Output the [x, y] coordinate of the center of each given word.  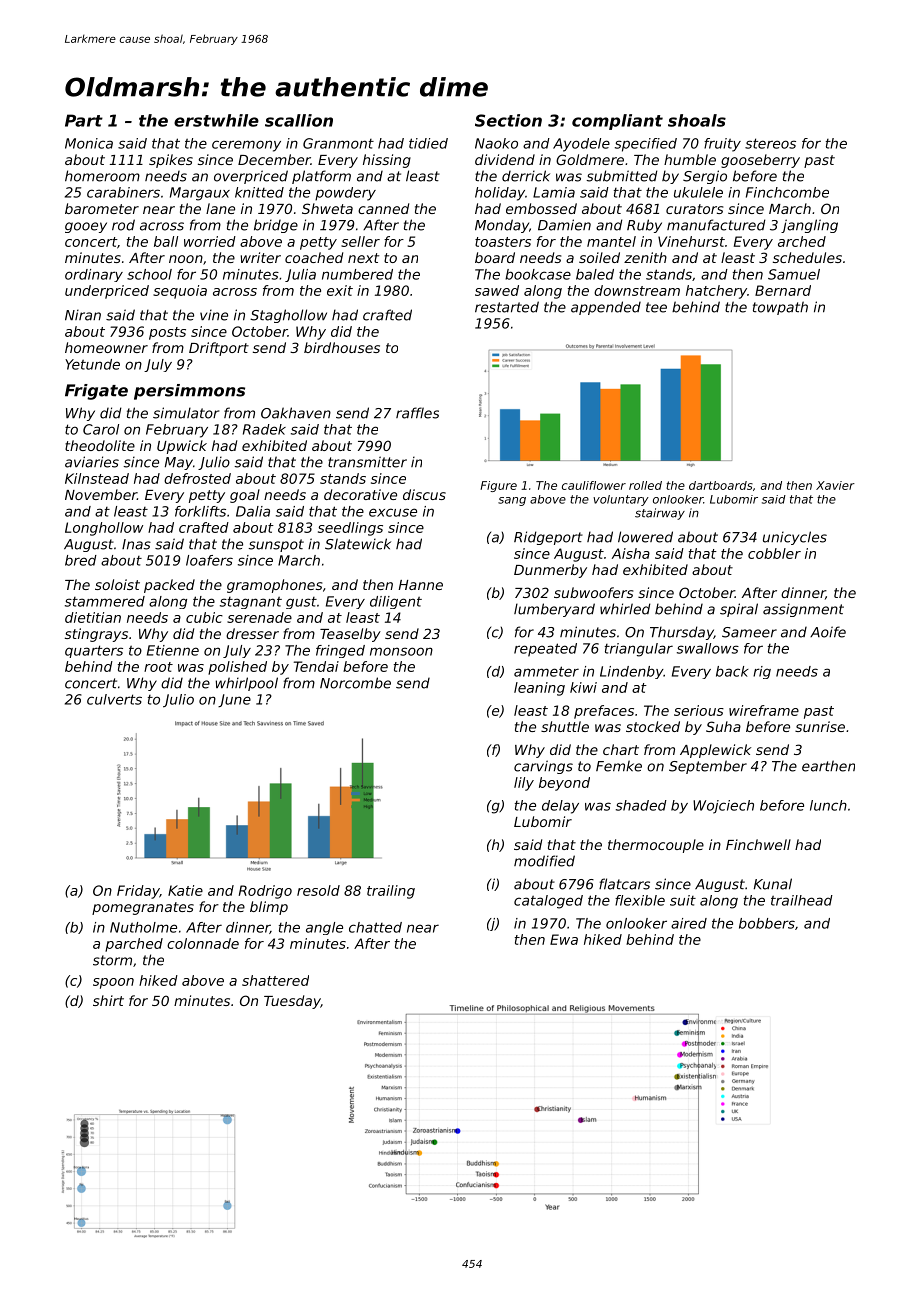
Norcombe [355, 683]
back [732, 671]
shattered [275, 980]
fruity [722, 145]
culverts [114, 699]
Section [508, 120]
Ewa [564, 939]
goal [245, 496]
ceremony [246, 146]
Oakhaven [296, 413]
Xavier [835, 485]
